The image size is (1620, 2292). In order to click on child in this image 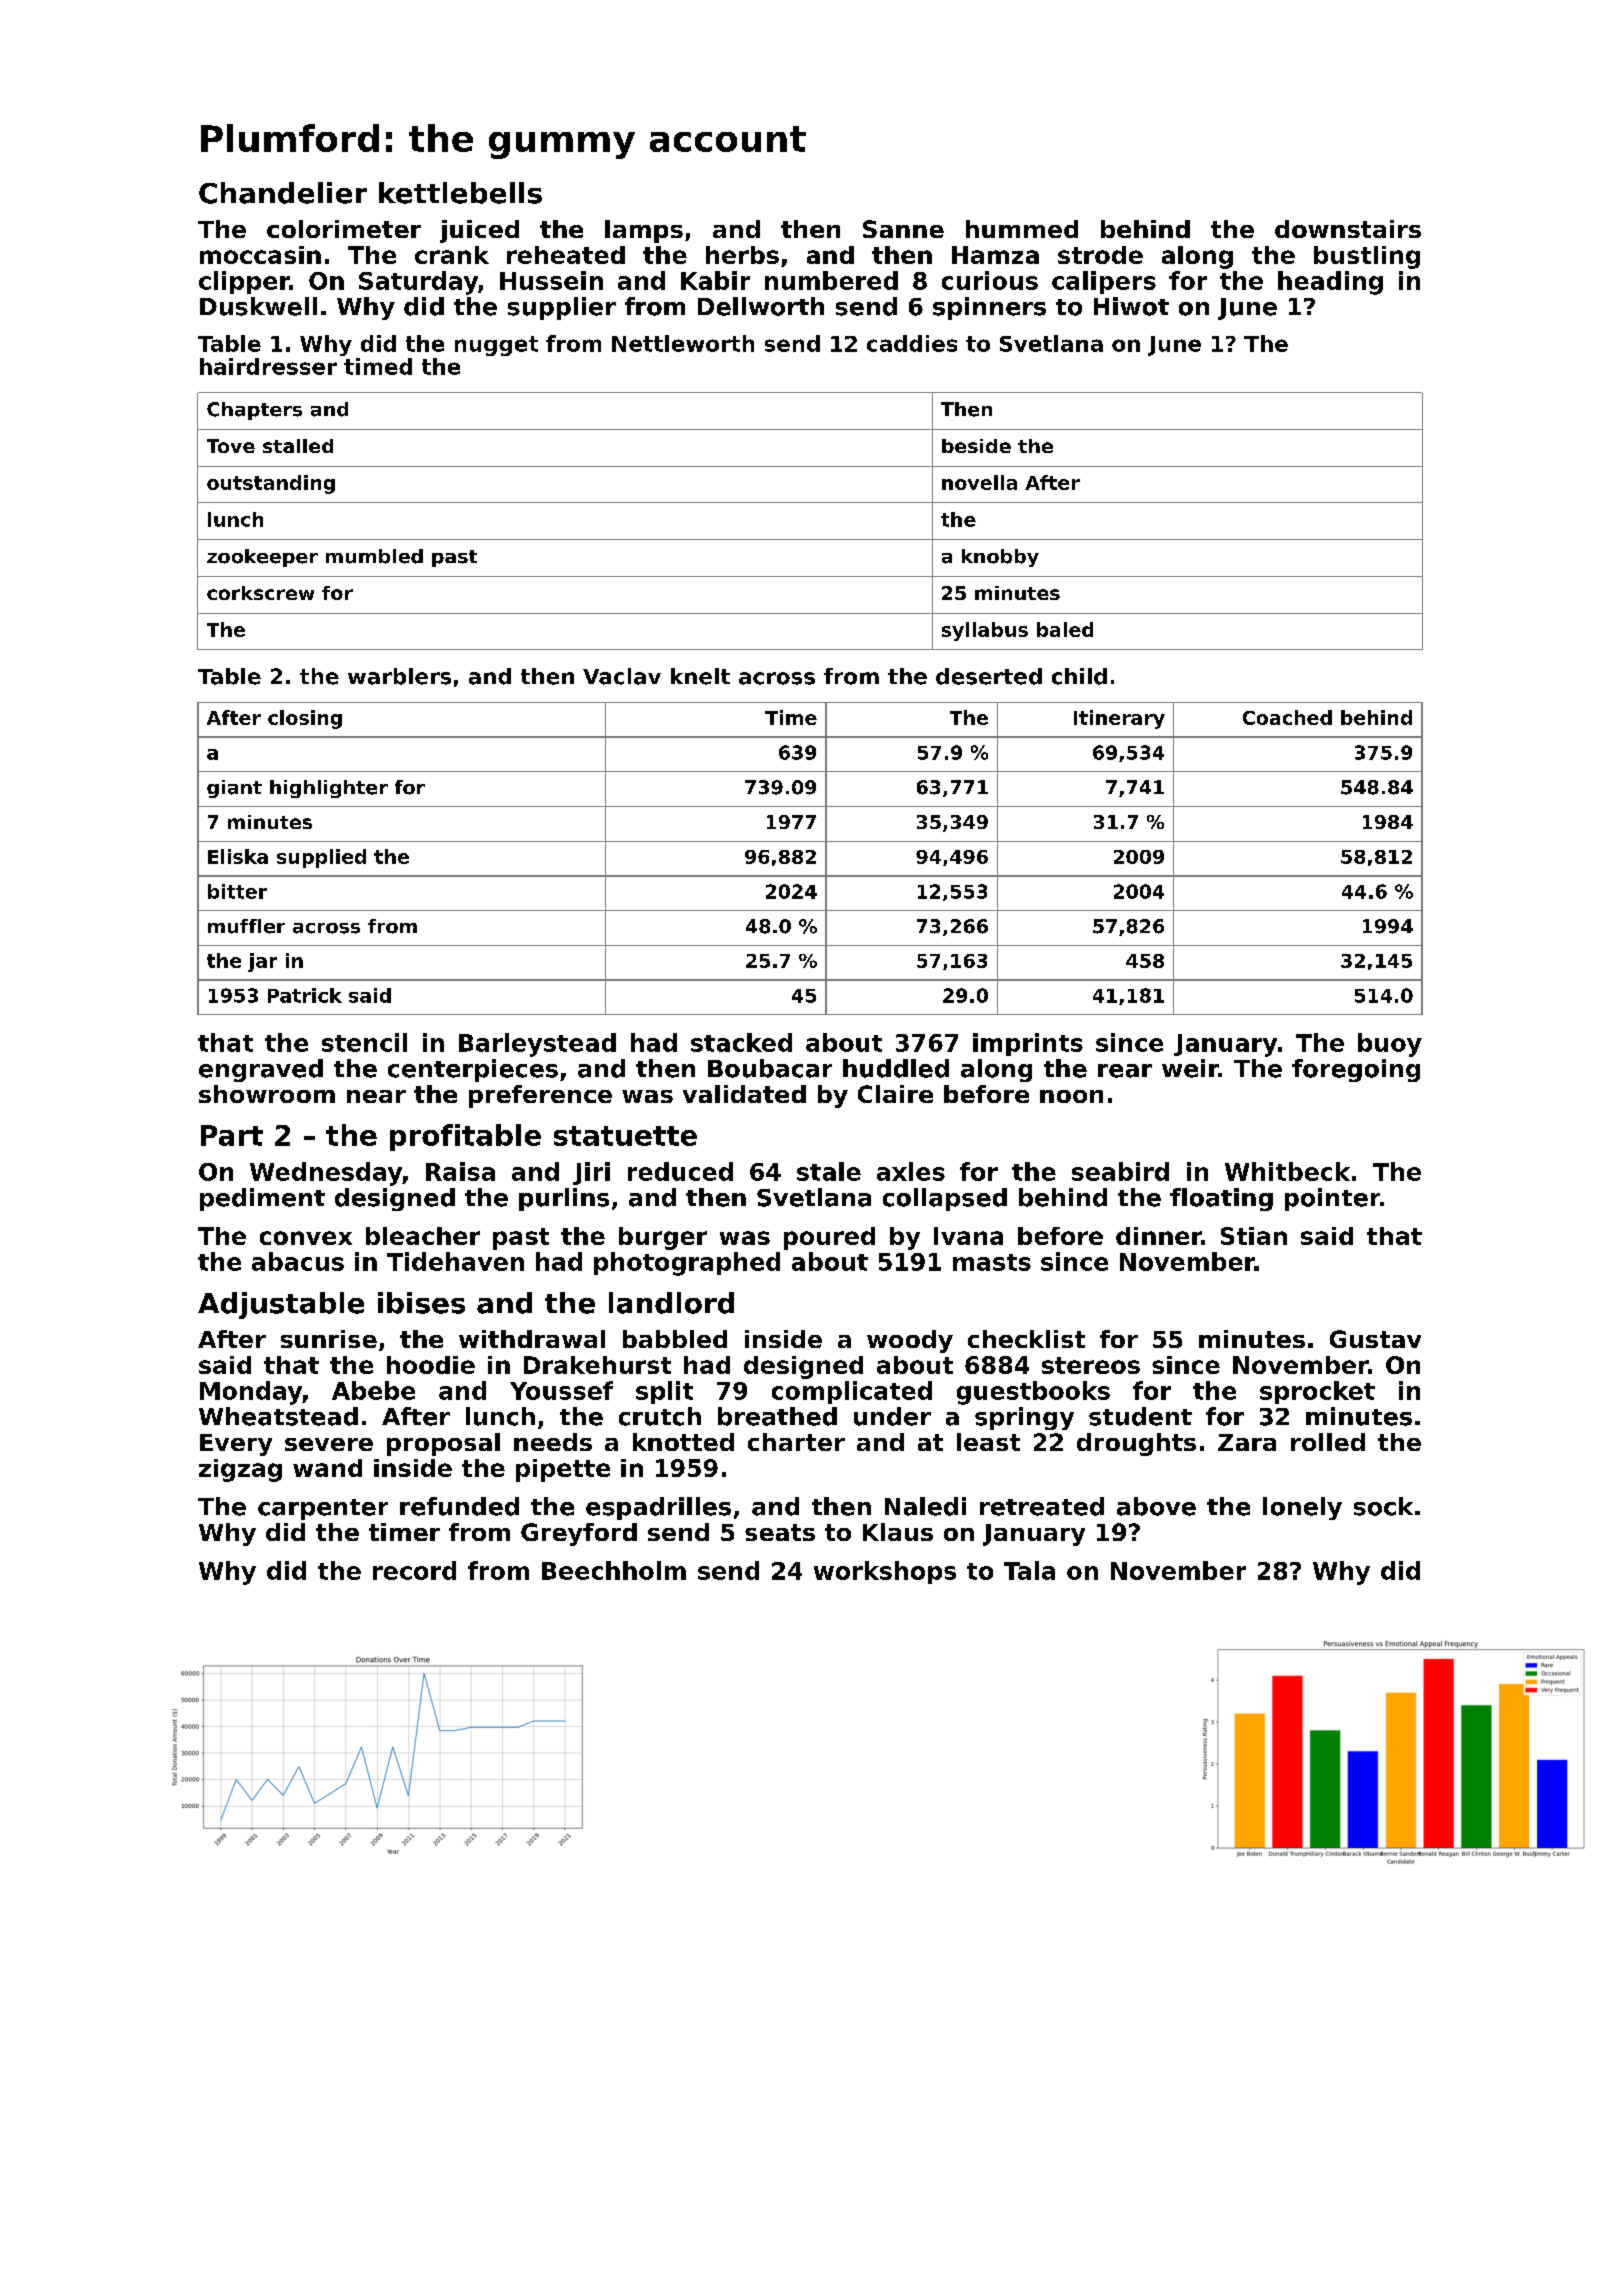, I will do `click(1079, 676)`.
